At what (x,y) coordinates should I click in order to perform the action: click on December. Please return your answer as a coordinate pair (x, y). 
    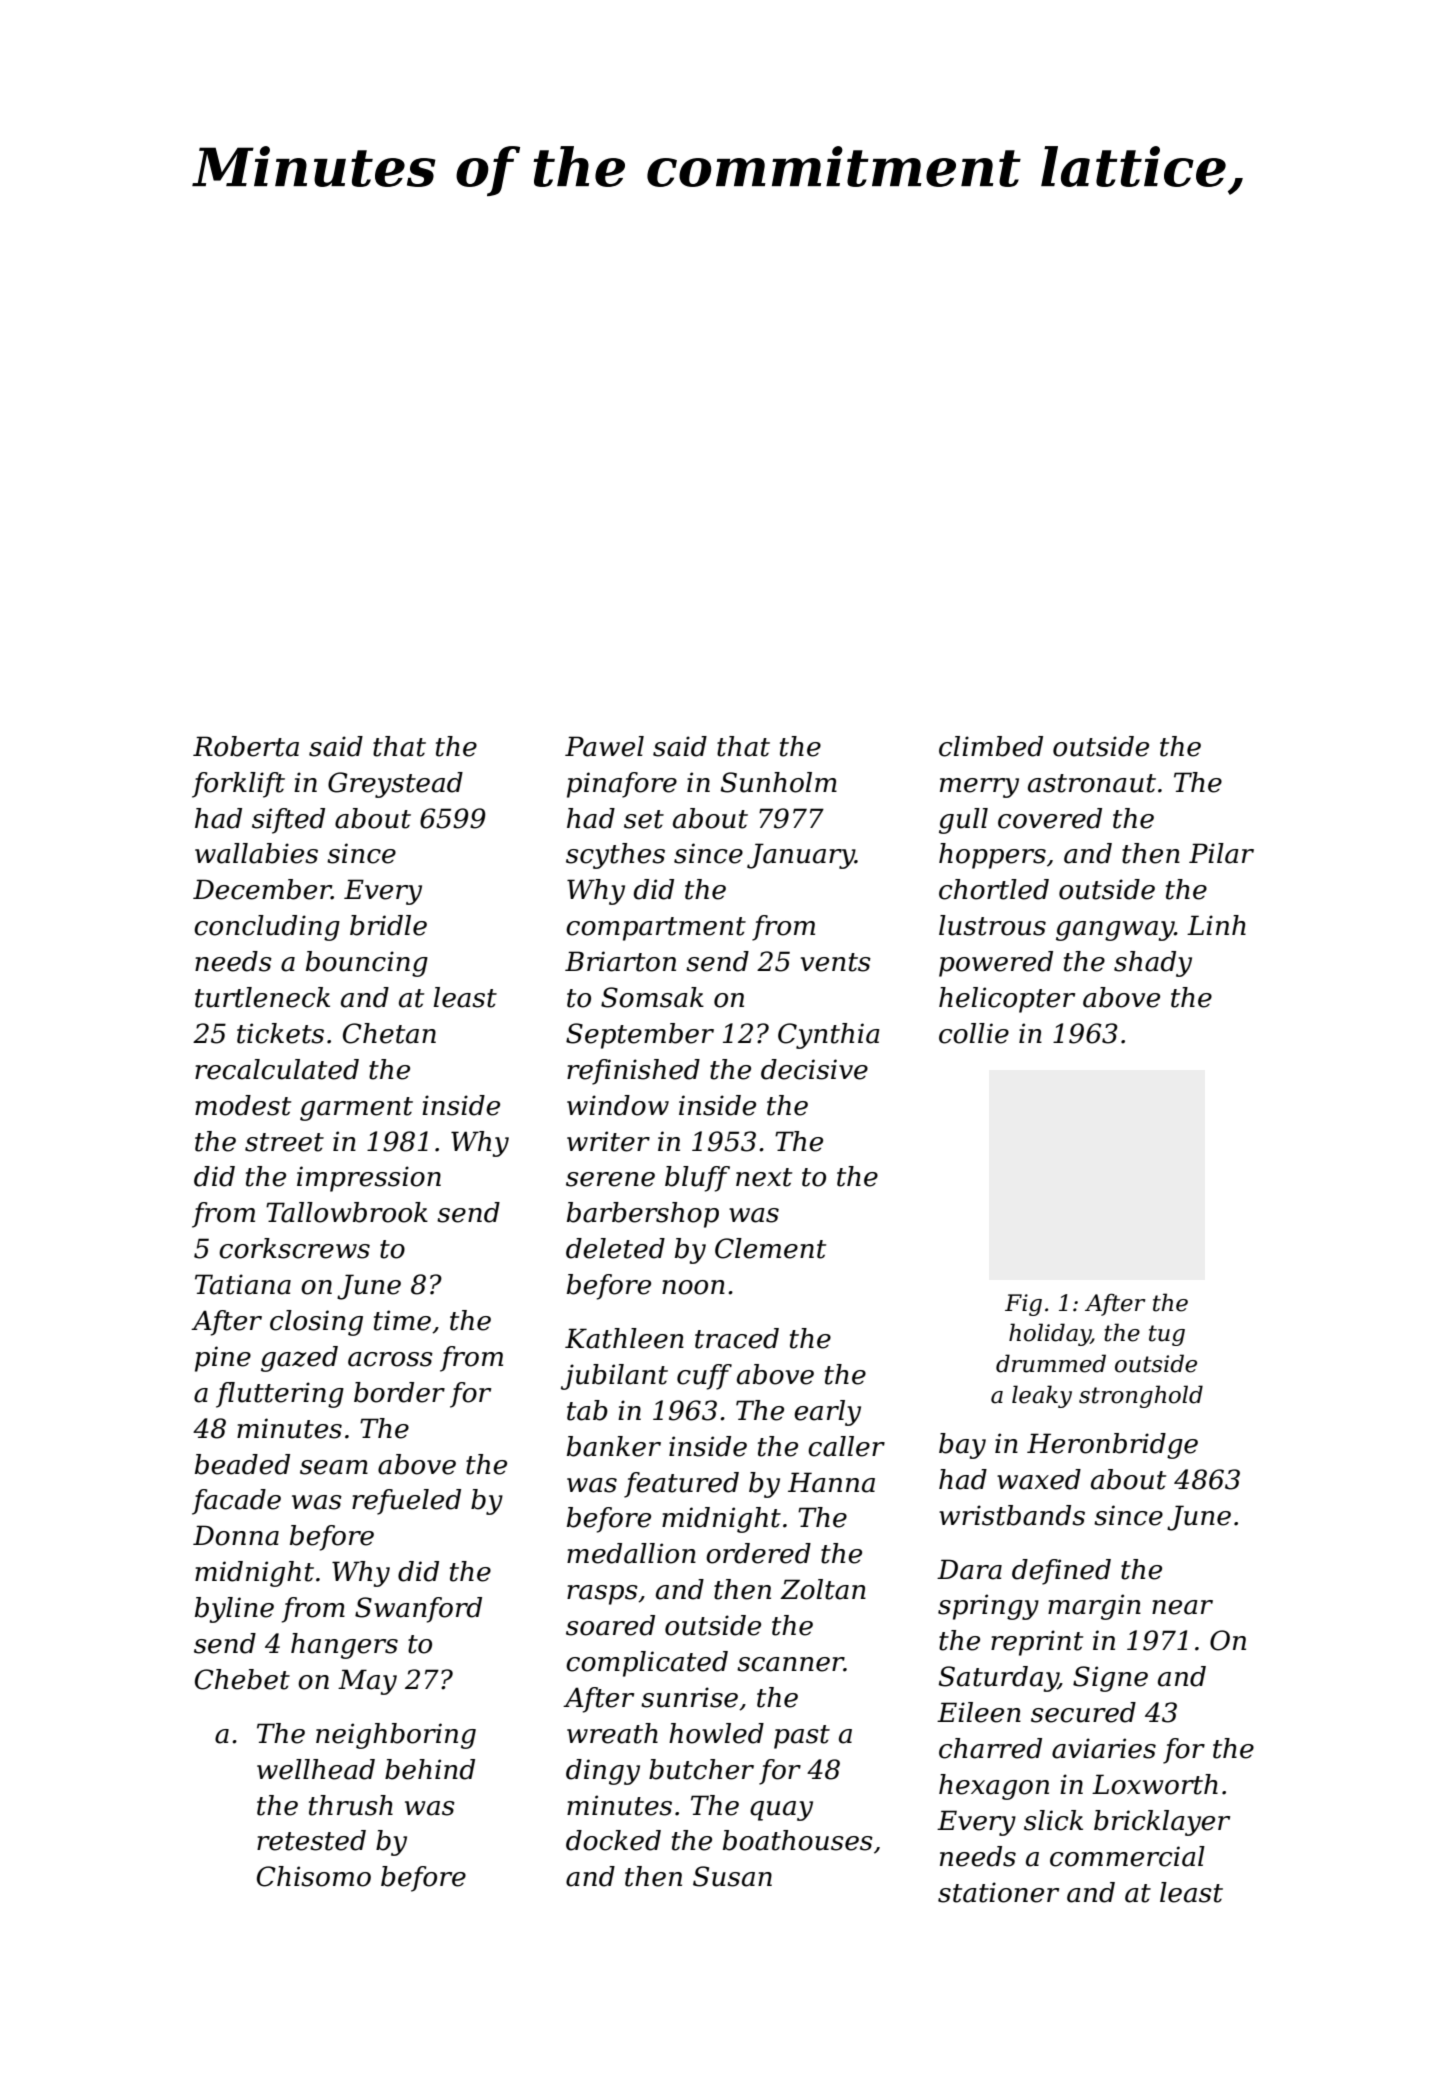
    Looking at the image, I should click on (262, 889).
